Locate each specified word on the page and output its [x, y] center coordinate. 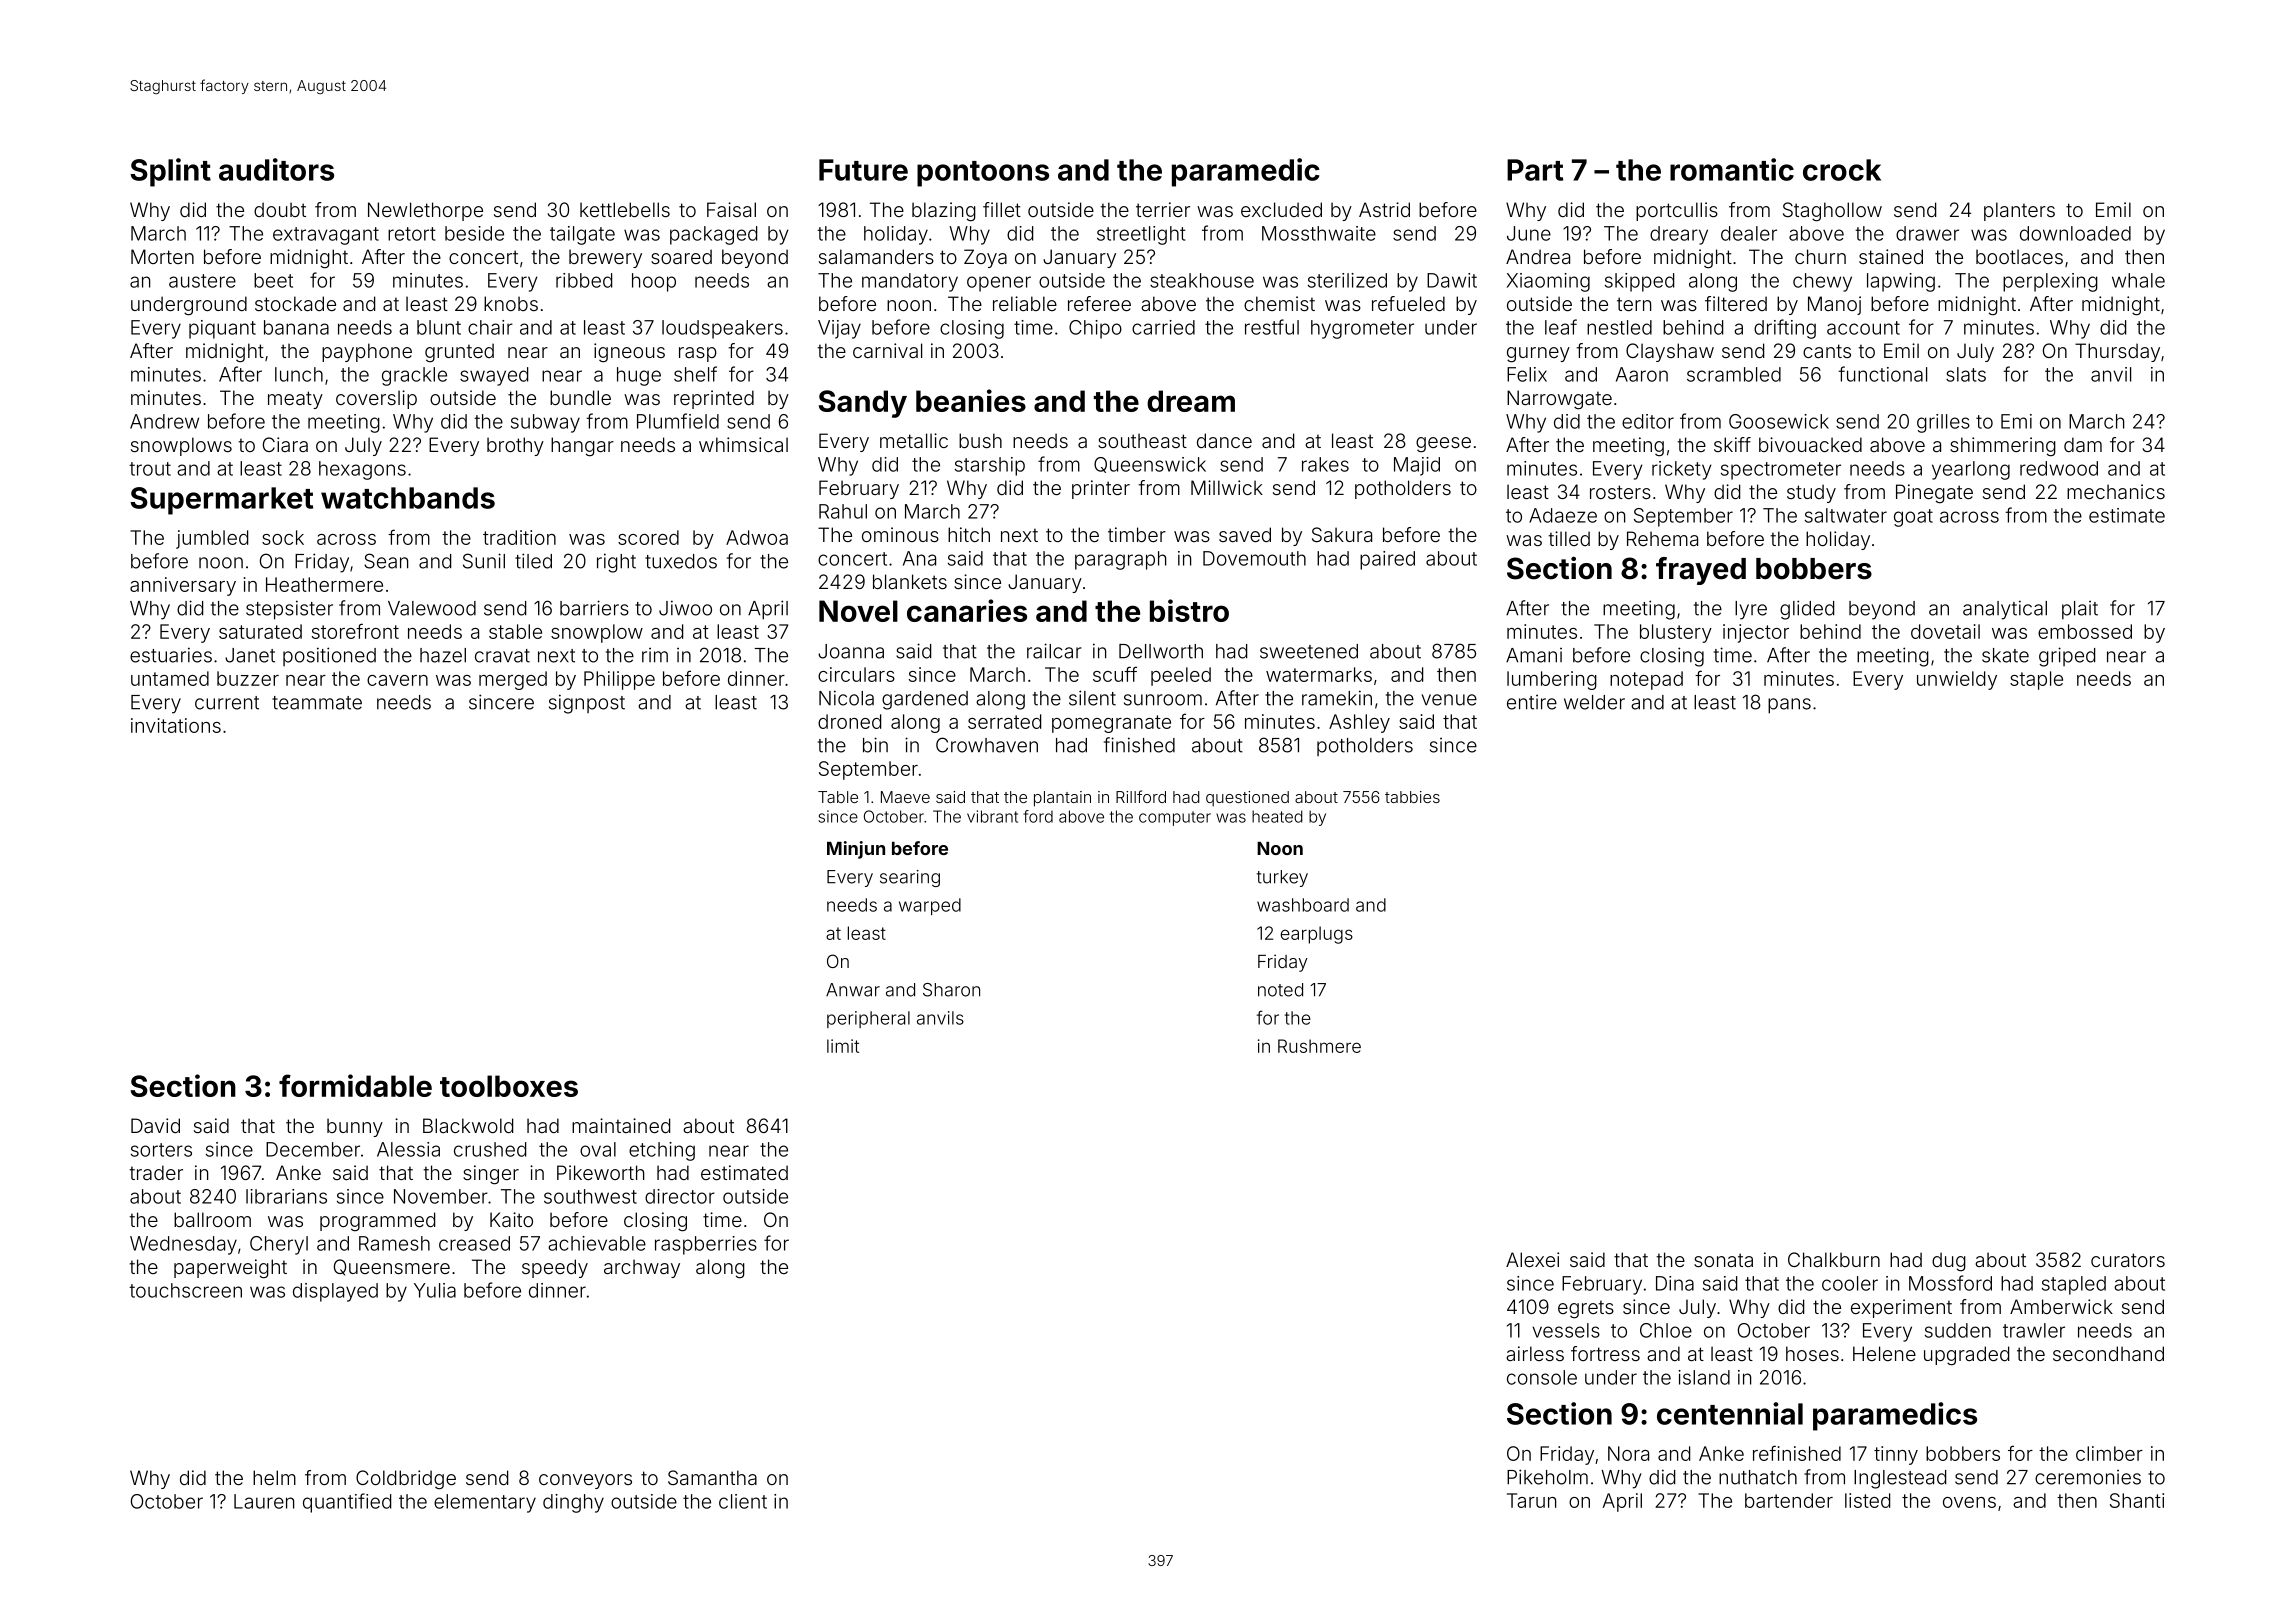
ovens [1969, 1502]
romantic [1732, 169]
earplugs [1317, 935]
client [743, 1501]
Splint [170, 172]
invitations [176, 725]
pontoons [983, 174]
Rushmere [1319, 1046]
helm [274, 1477]
